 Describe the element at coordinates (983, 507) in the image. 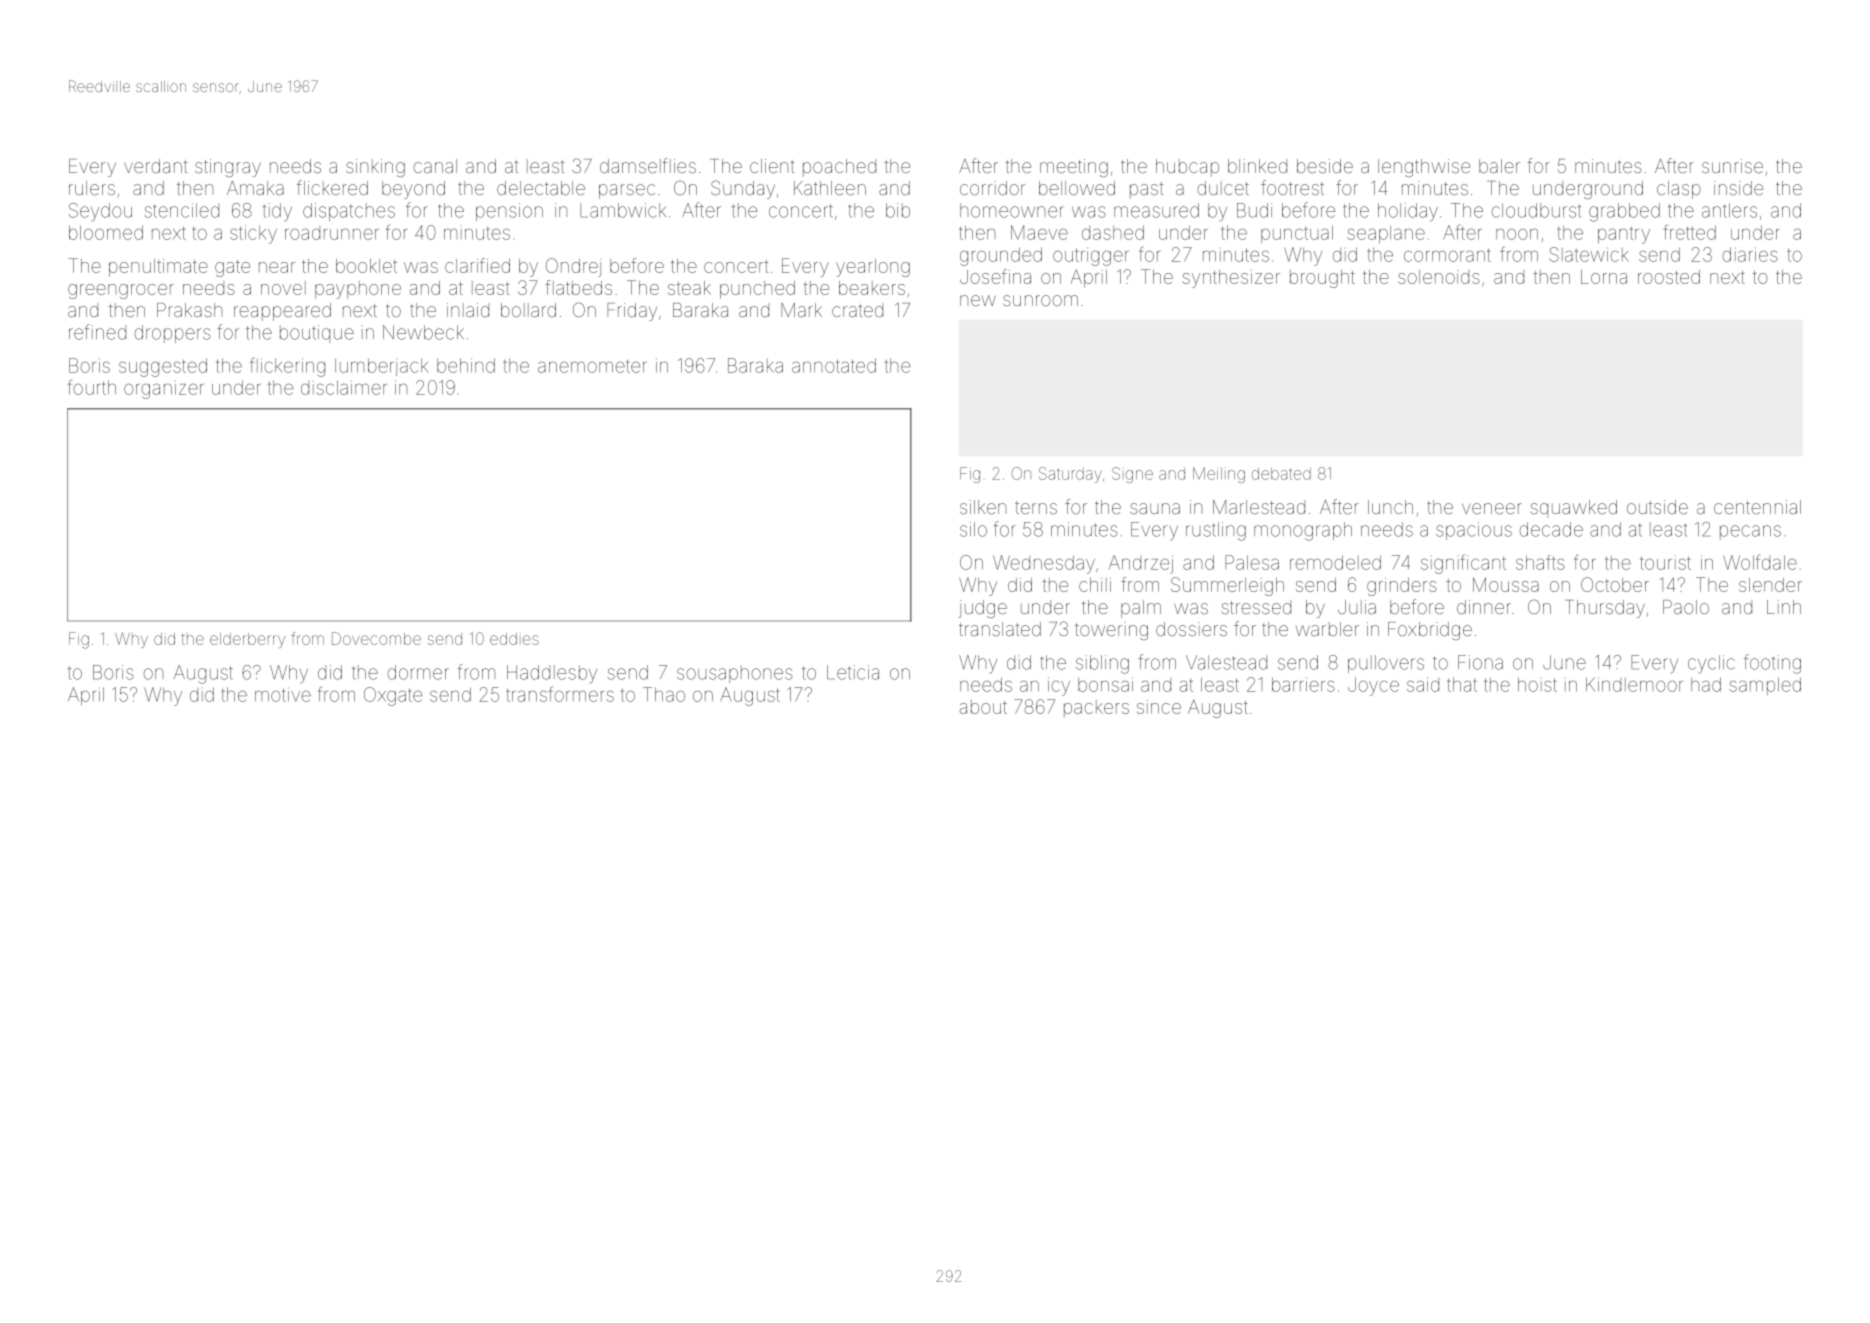

I see `silken` at that location.
